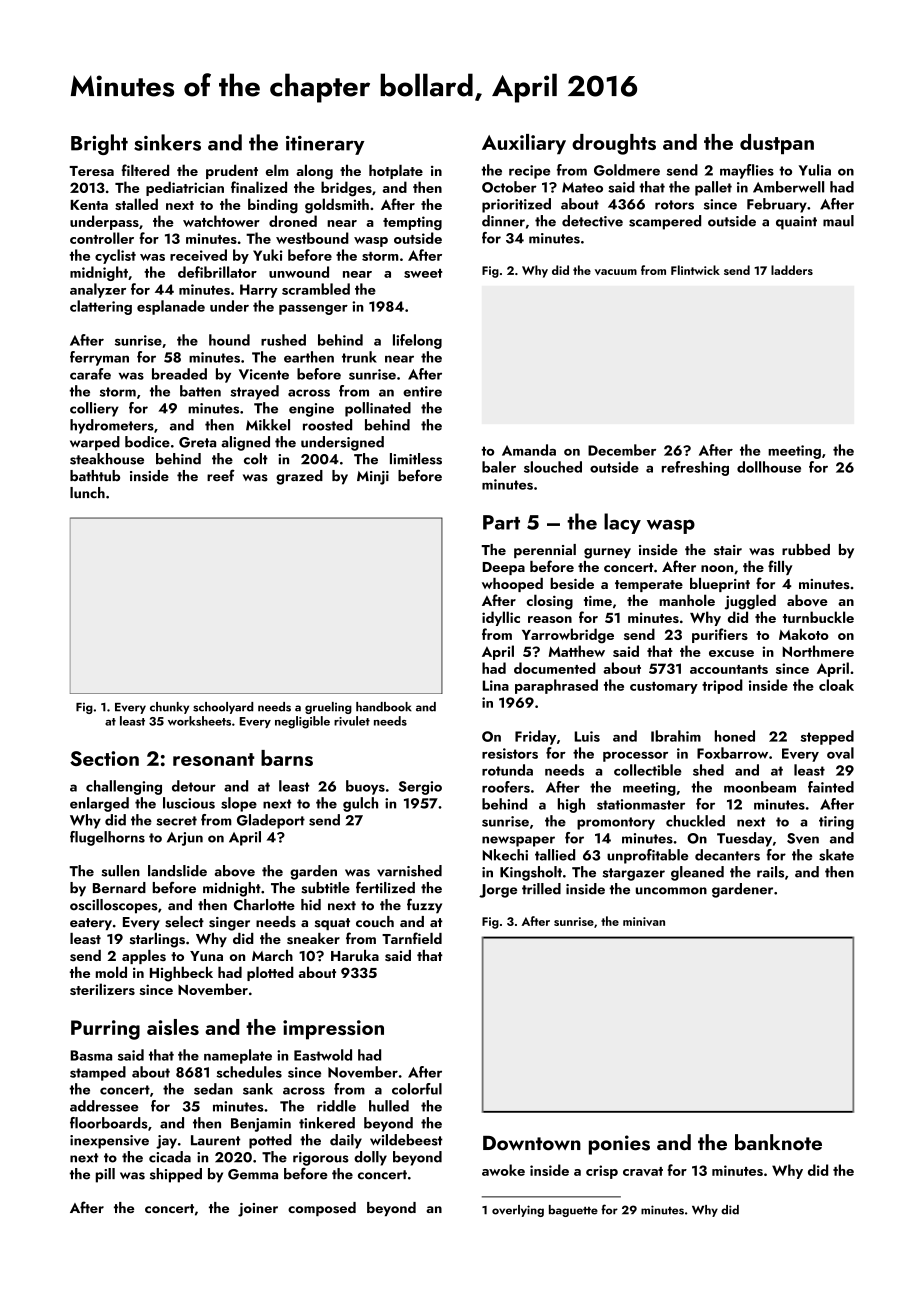  I want to click on fuzzy, so click(424, 906).
